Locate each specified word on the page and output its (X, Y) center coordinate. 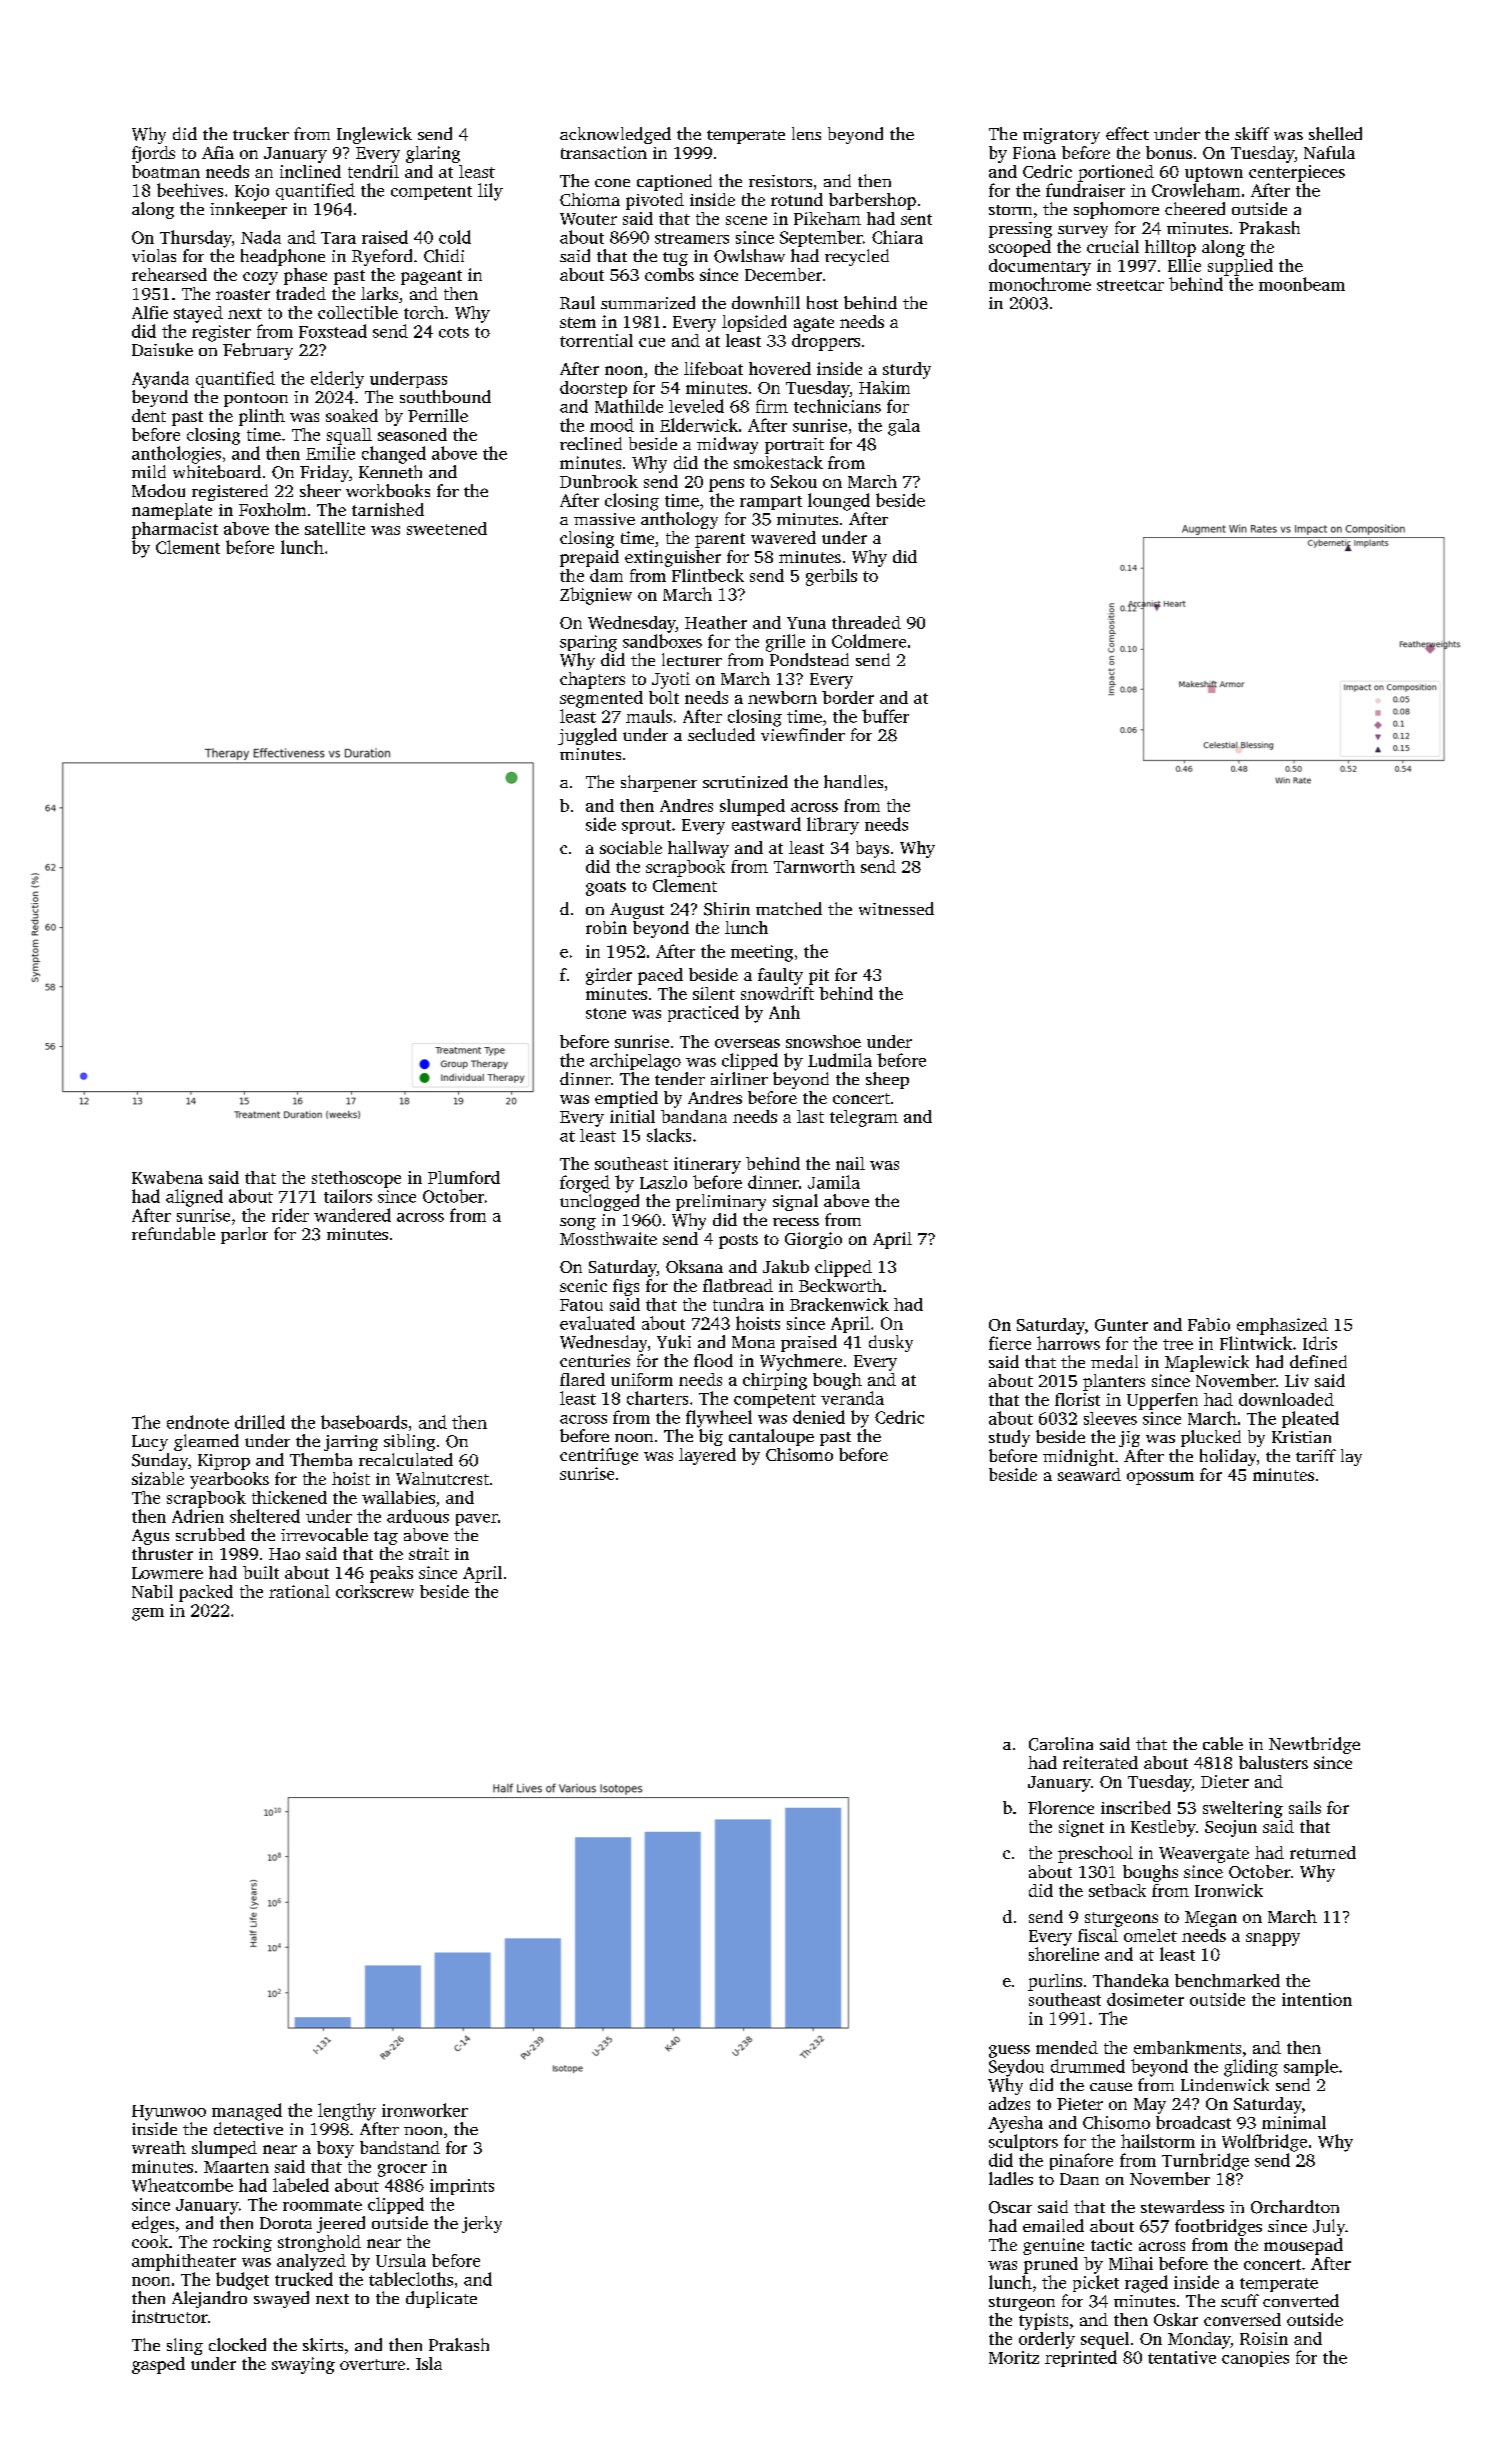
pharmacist (175, 530)
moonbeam (1302, 284)
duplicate (441, 2299)
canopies (1255, 2359)
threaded (866, 622)
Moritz (1014, 2357)
